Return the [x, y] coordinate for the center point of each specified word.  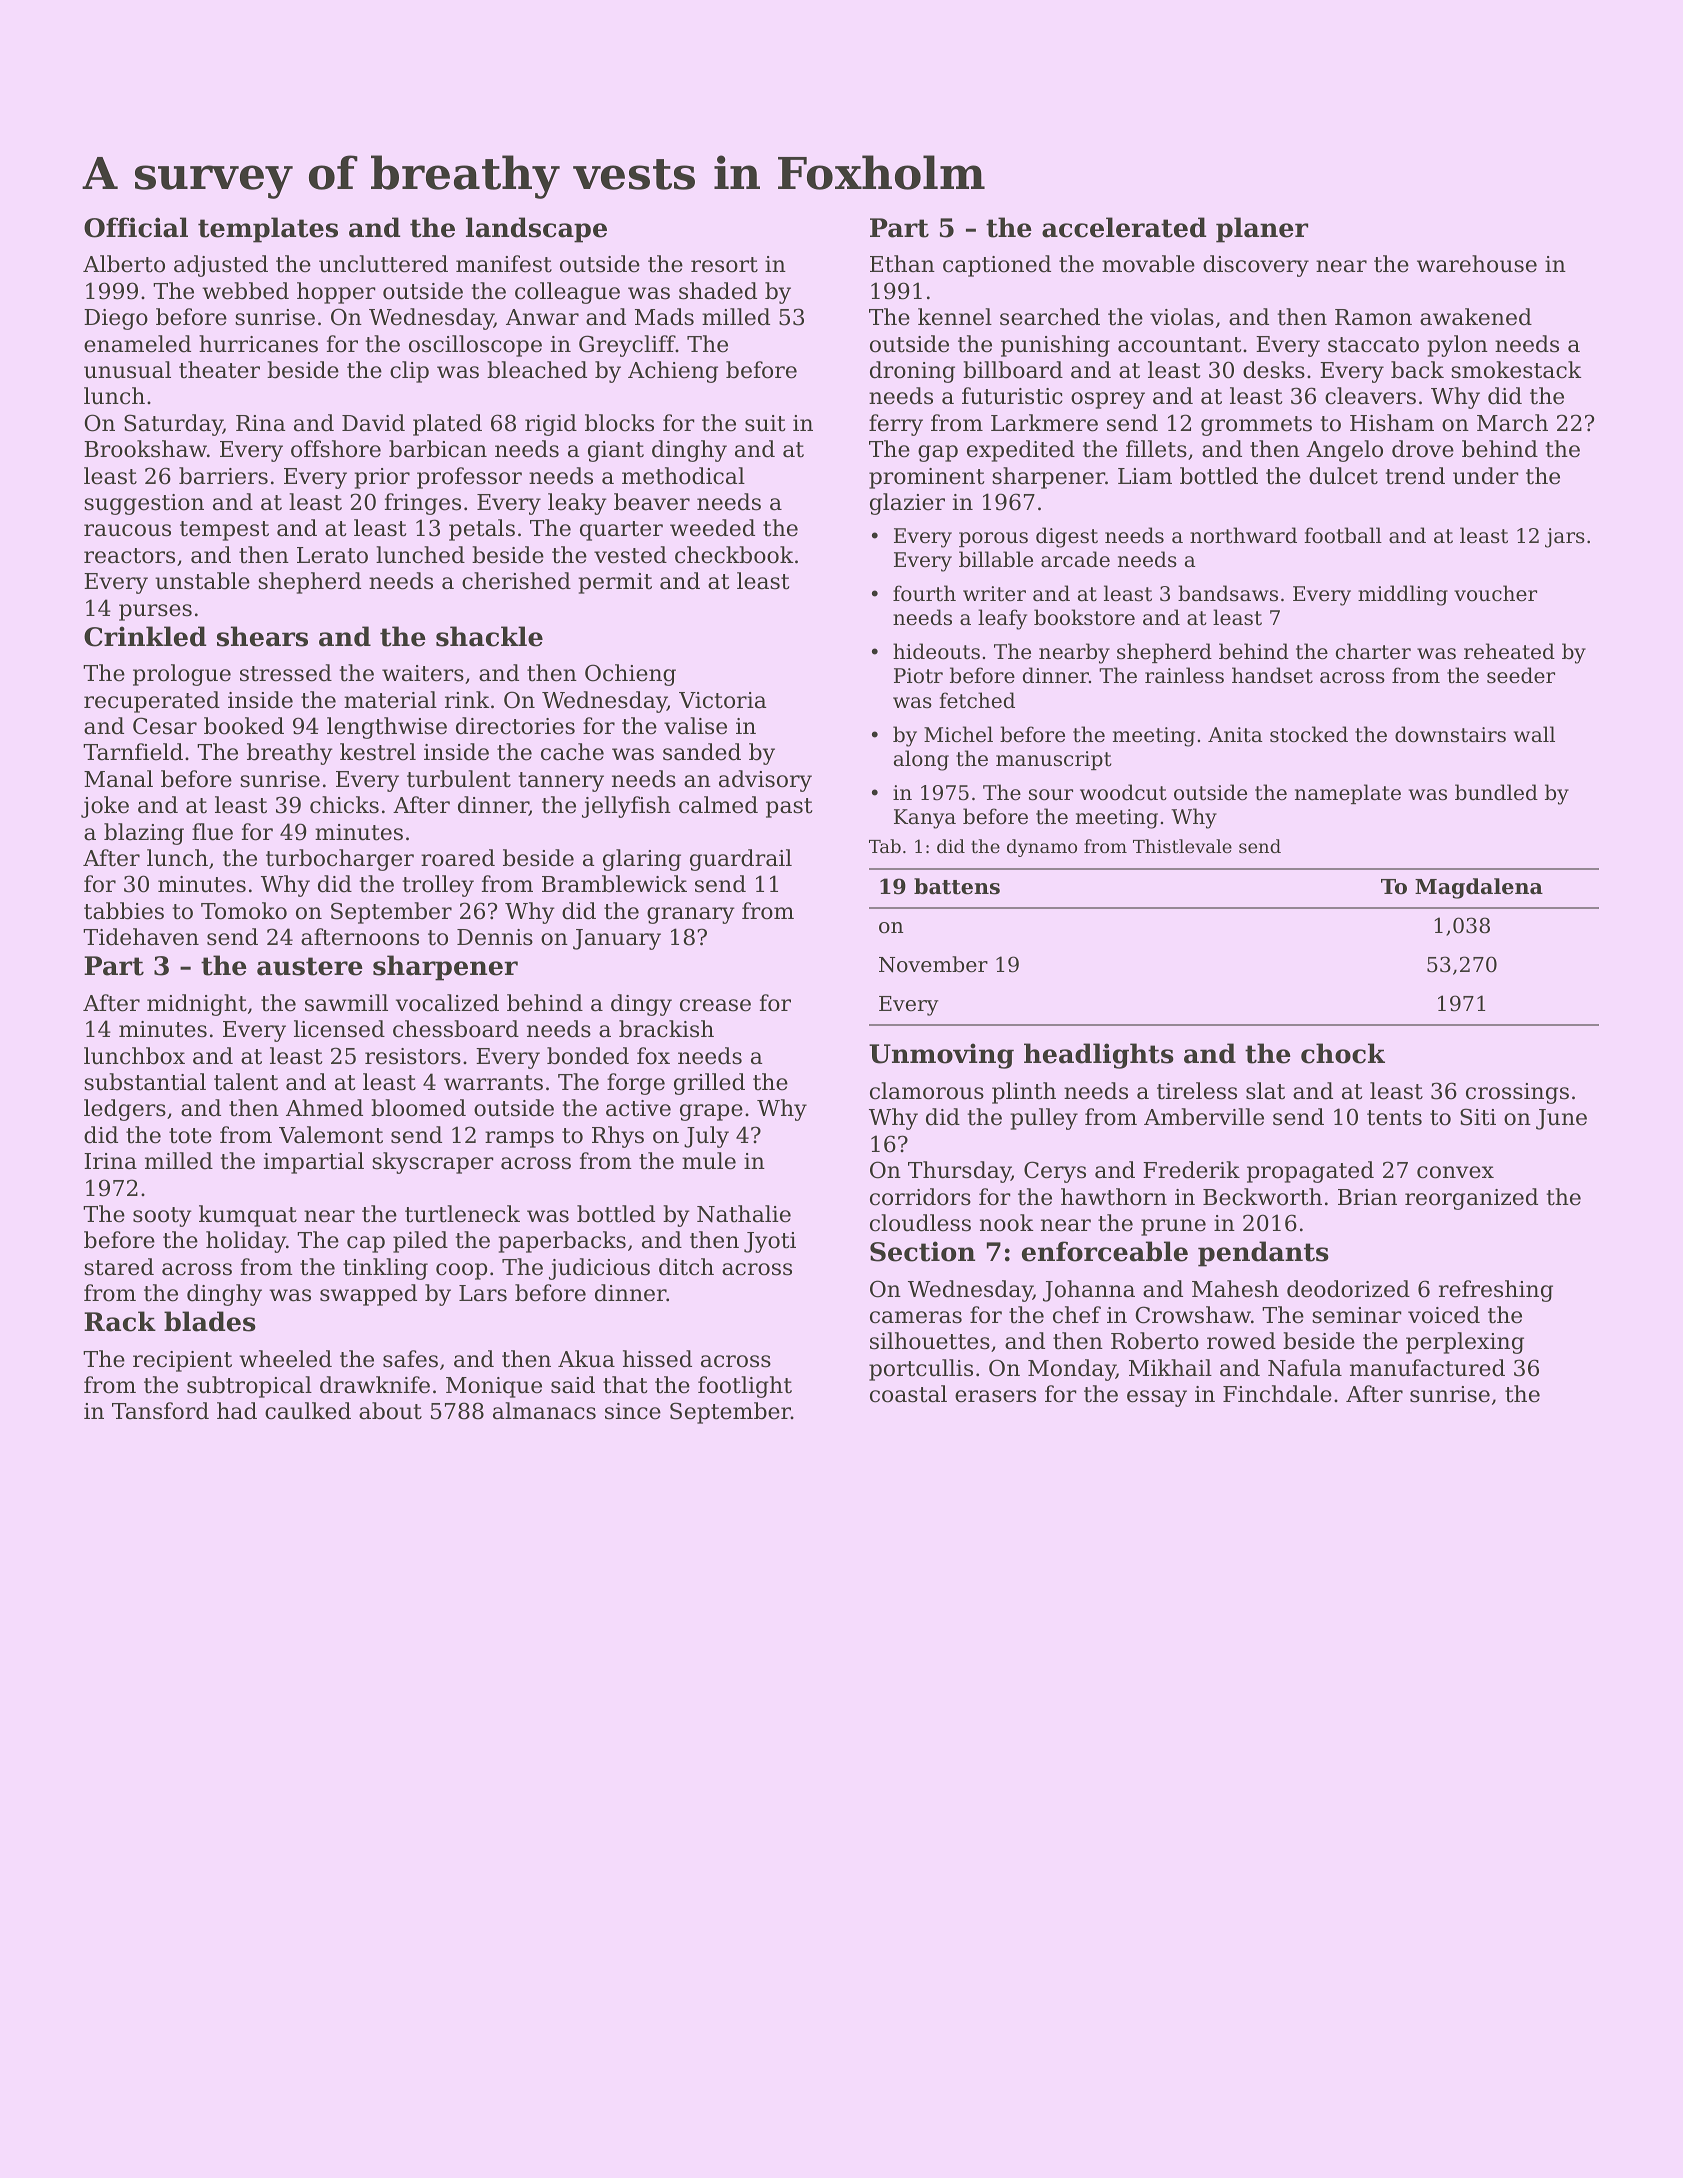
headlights [1099, 1056]
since [633, 1411]
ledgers [125, 1110]
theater [219, 370]
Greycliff [627, 346]
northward [1243, 535]
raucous [127, 530]
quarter [621, 531]
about [390, 1411]
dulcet [1343, 476]
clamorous [927, 1091]
